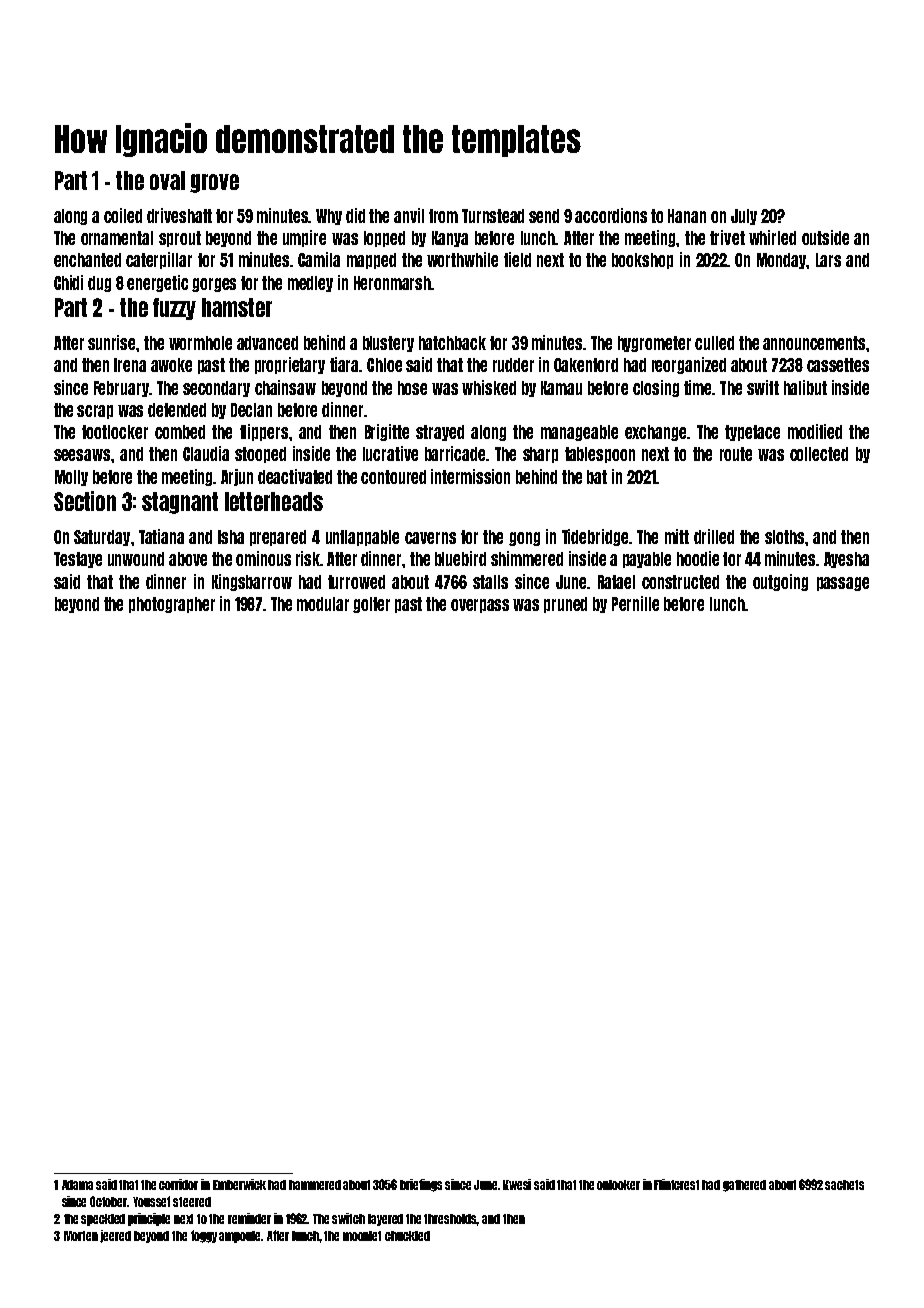  Describe the element at coordinates (838, 365) in the screenshot. I see `cassettes` at that location.
